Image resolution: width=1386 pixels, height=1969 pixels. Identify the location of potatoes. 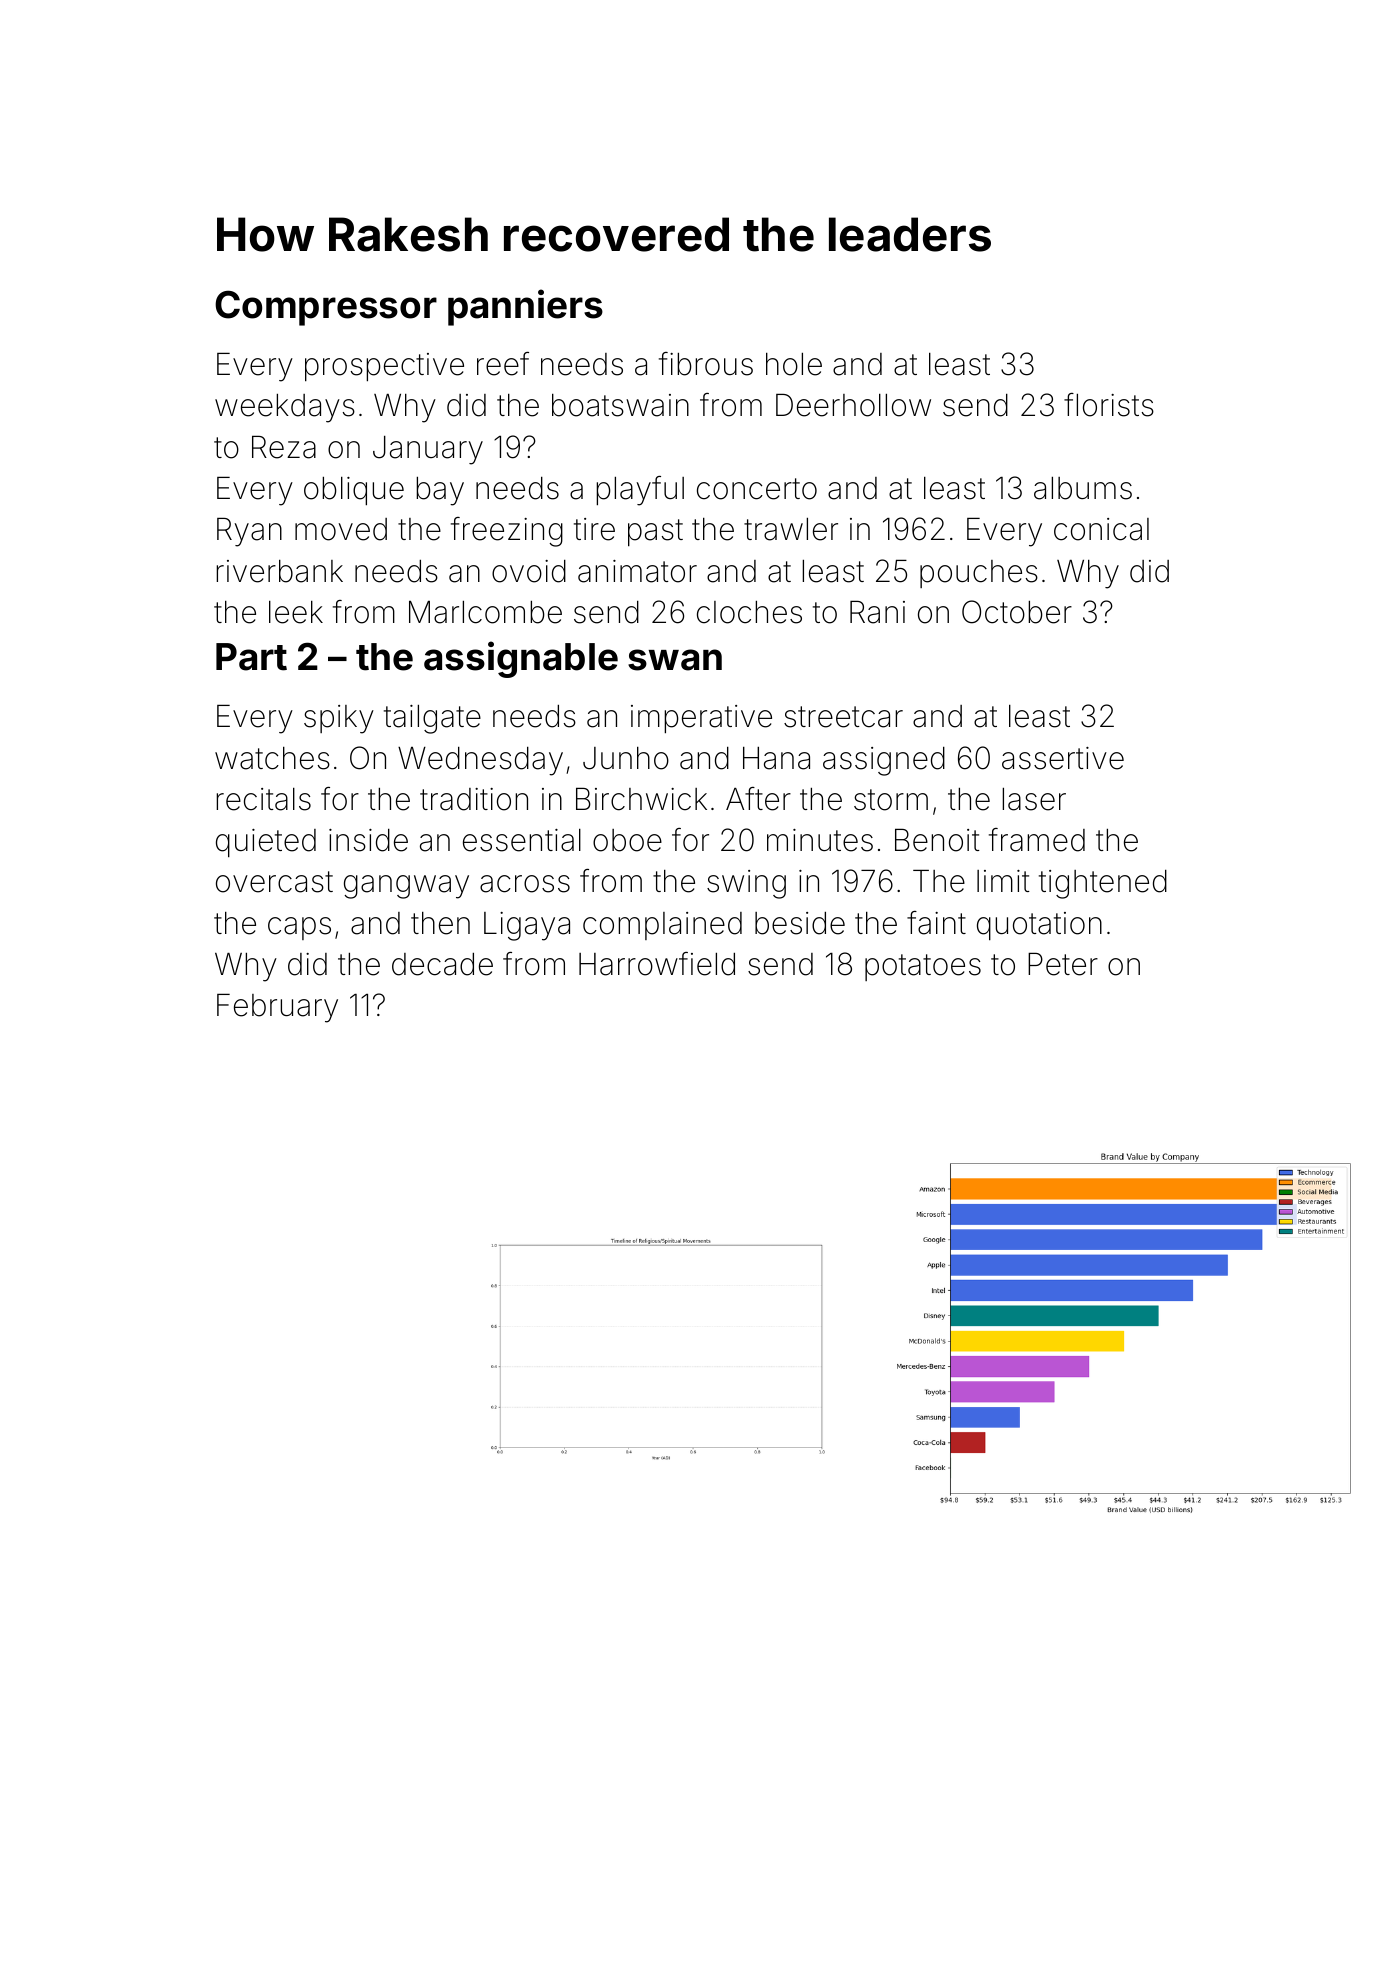
(923, 967).
